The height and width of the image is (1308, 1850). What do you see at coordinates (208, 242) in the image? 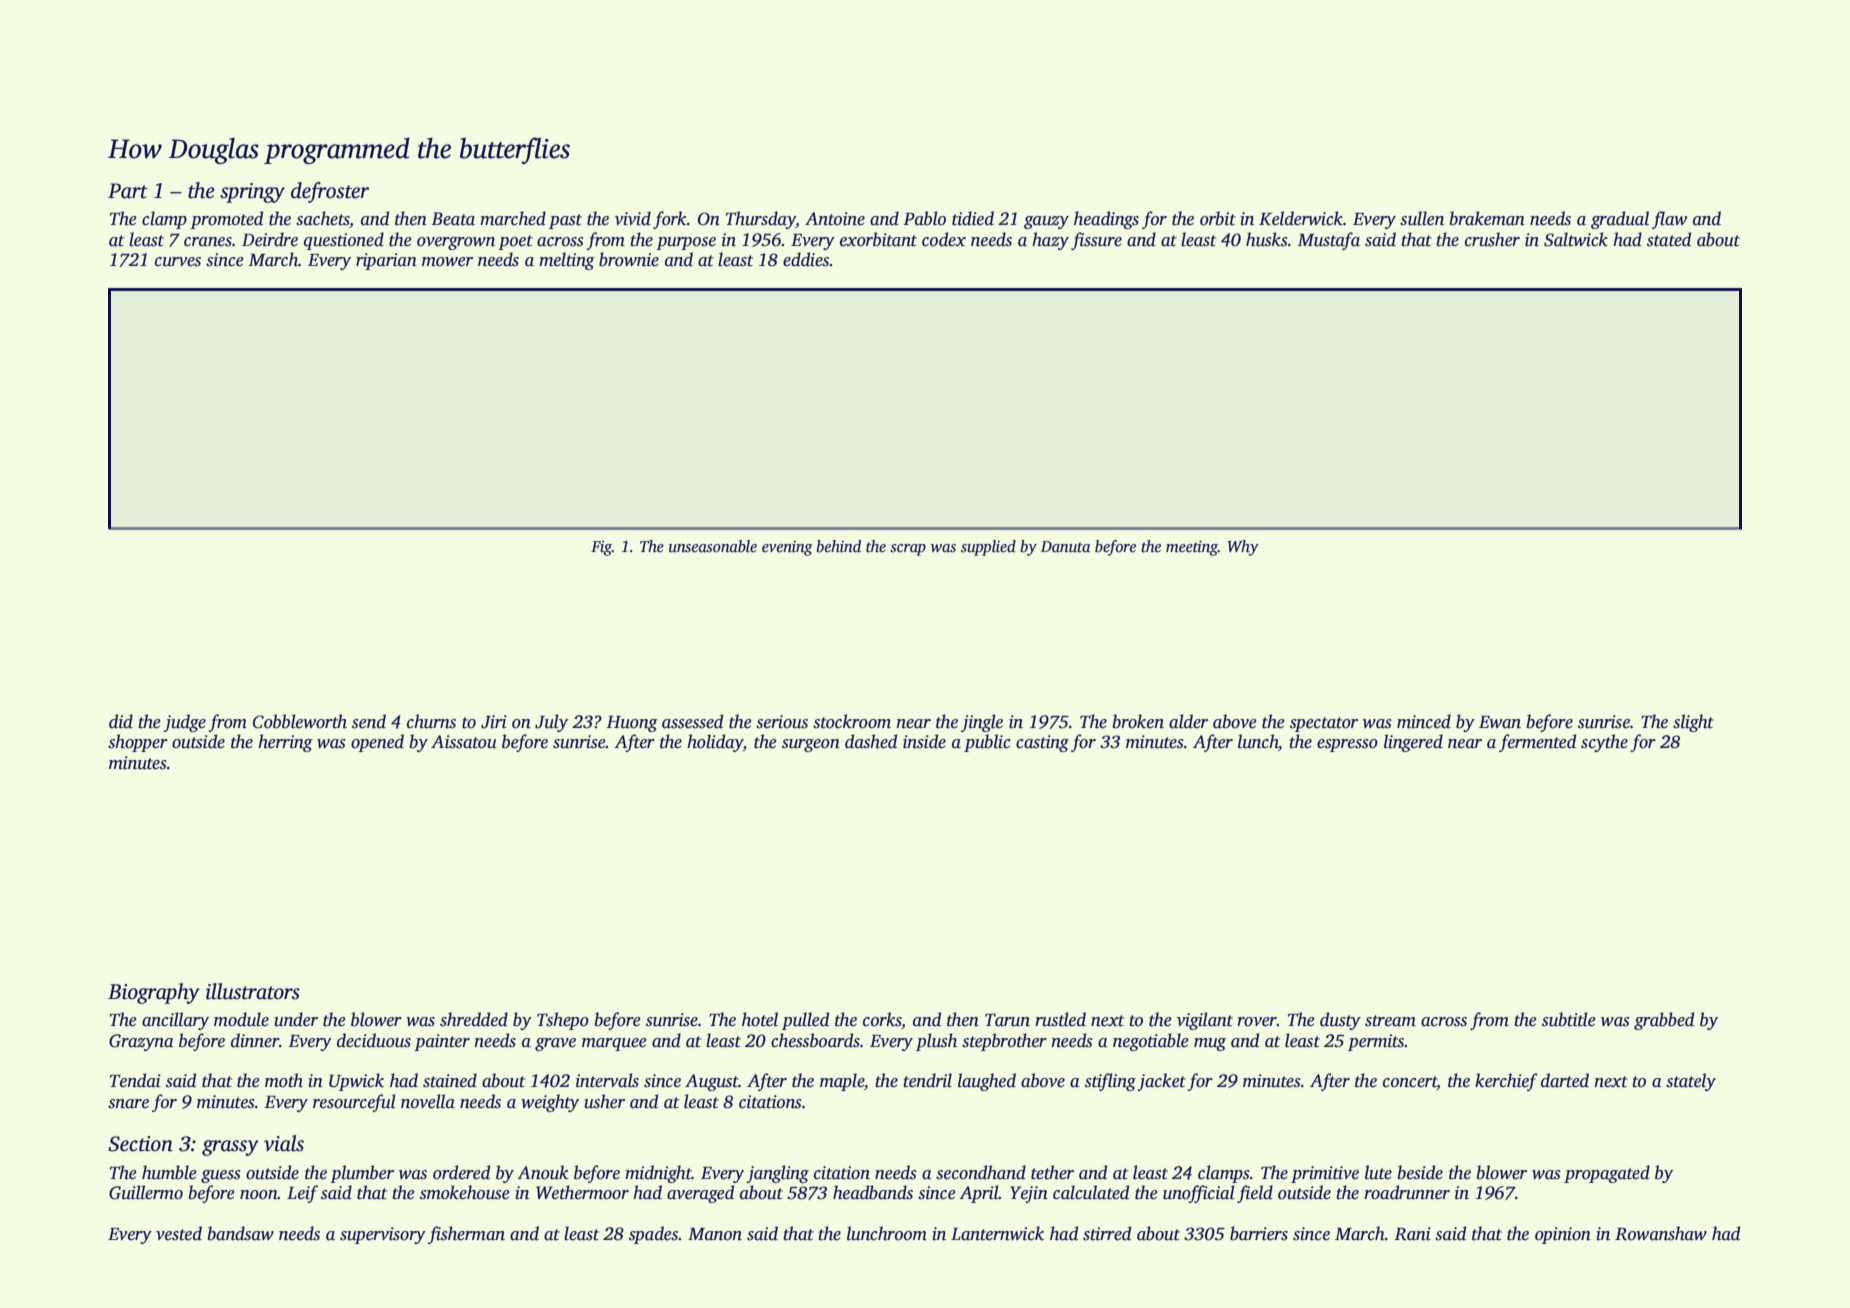
I see `cranes` at bounding box center [208, 242].
